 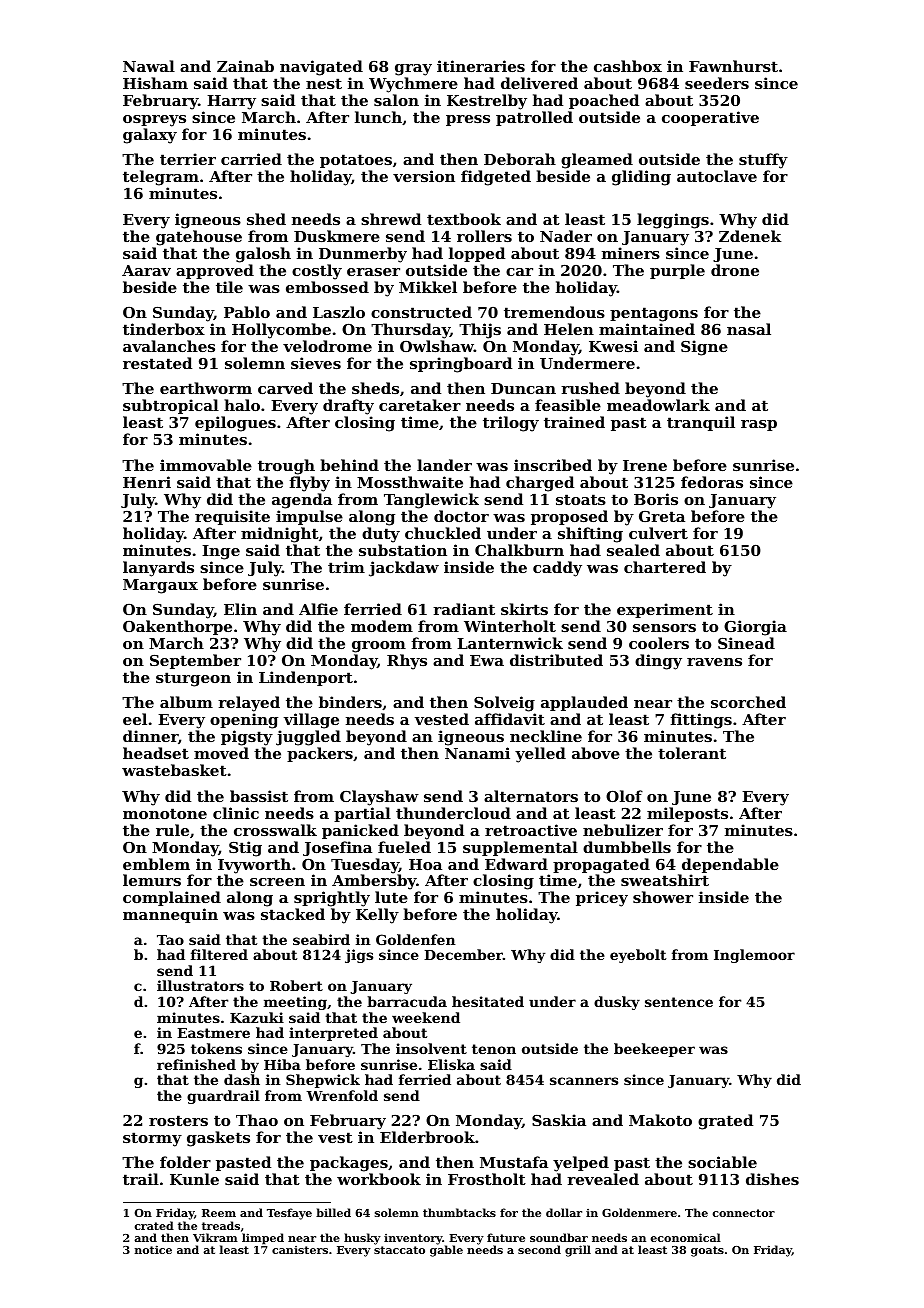 What do you see at coordinates (712, 482) in the screenshot?
I see `fedoras` at bounding box center [712, 482].
